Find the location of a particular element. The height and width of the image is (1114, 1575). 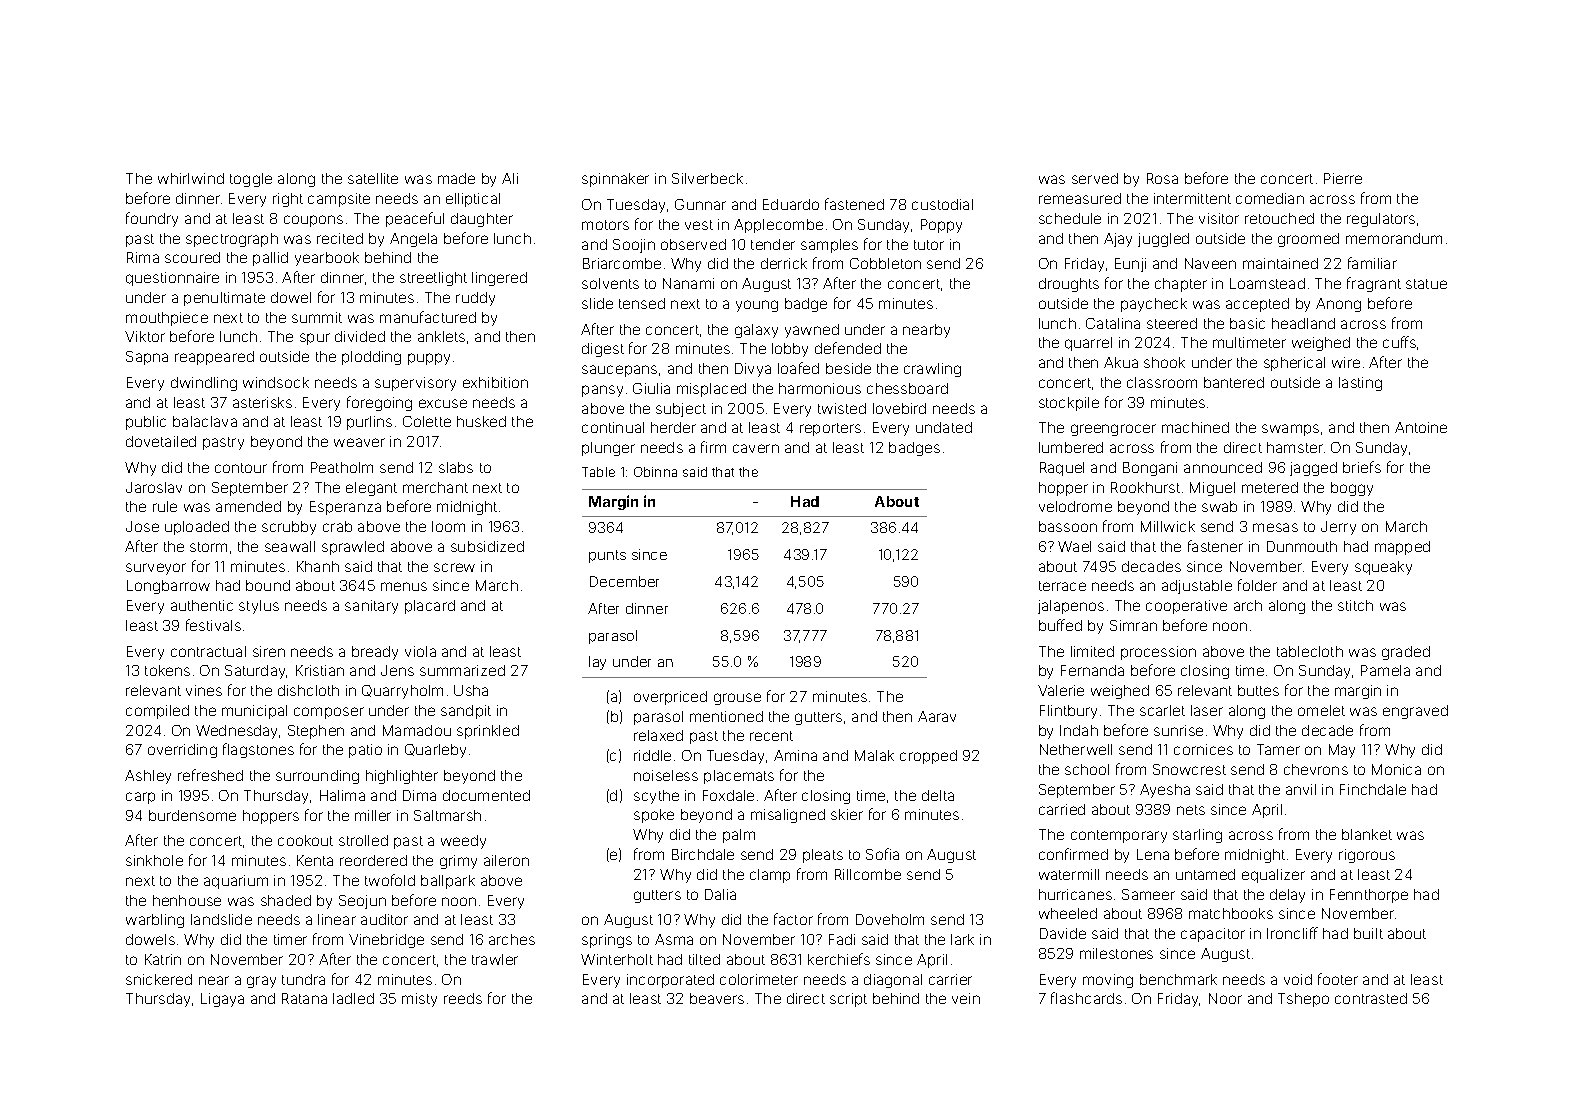

Pierre is located at coordinates (1343, 178).
